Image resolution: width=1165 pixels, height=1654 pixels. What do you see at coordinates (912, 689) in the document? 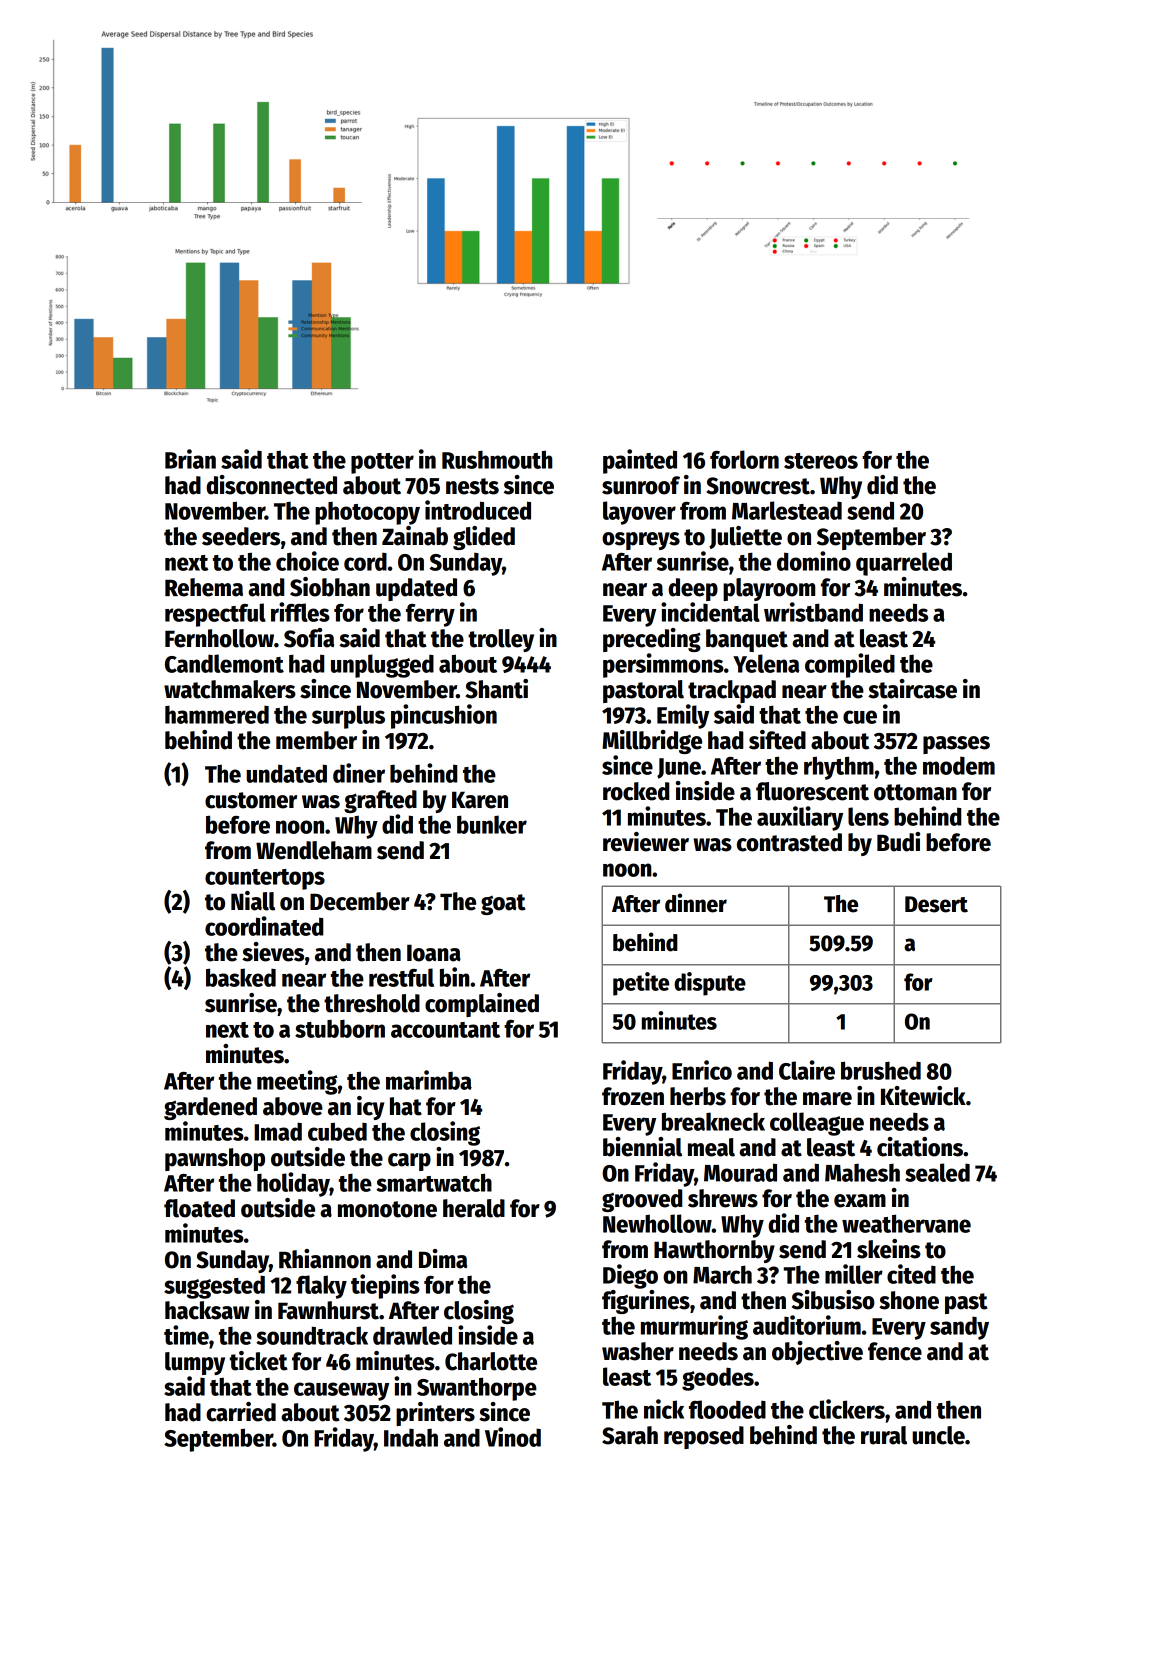
I see `staircase` at bounding box center [912, 689].
